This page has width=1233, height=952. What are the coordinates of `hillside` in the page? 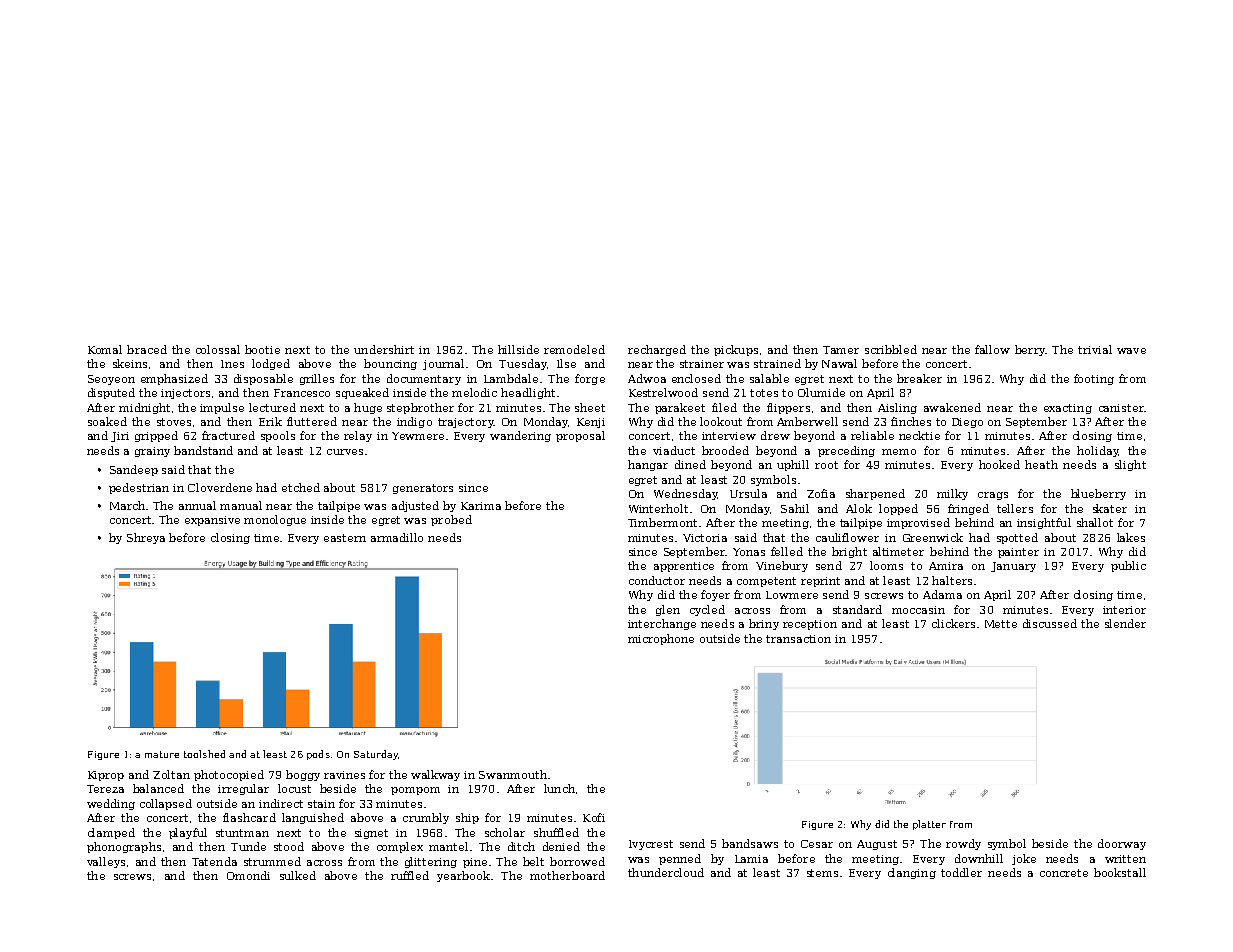 It's located at (518, 349).
